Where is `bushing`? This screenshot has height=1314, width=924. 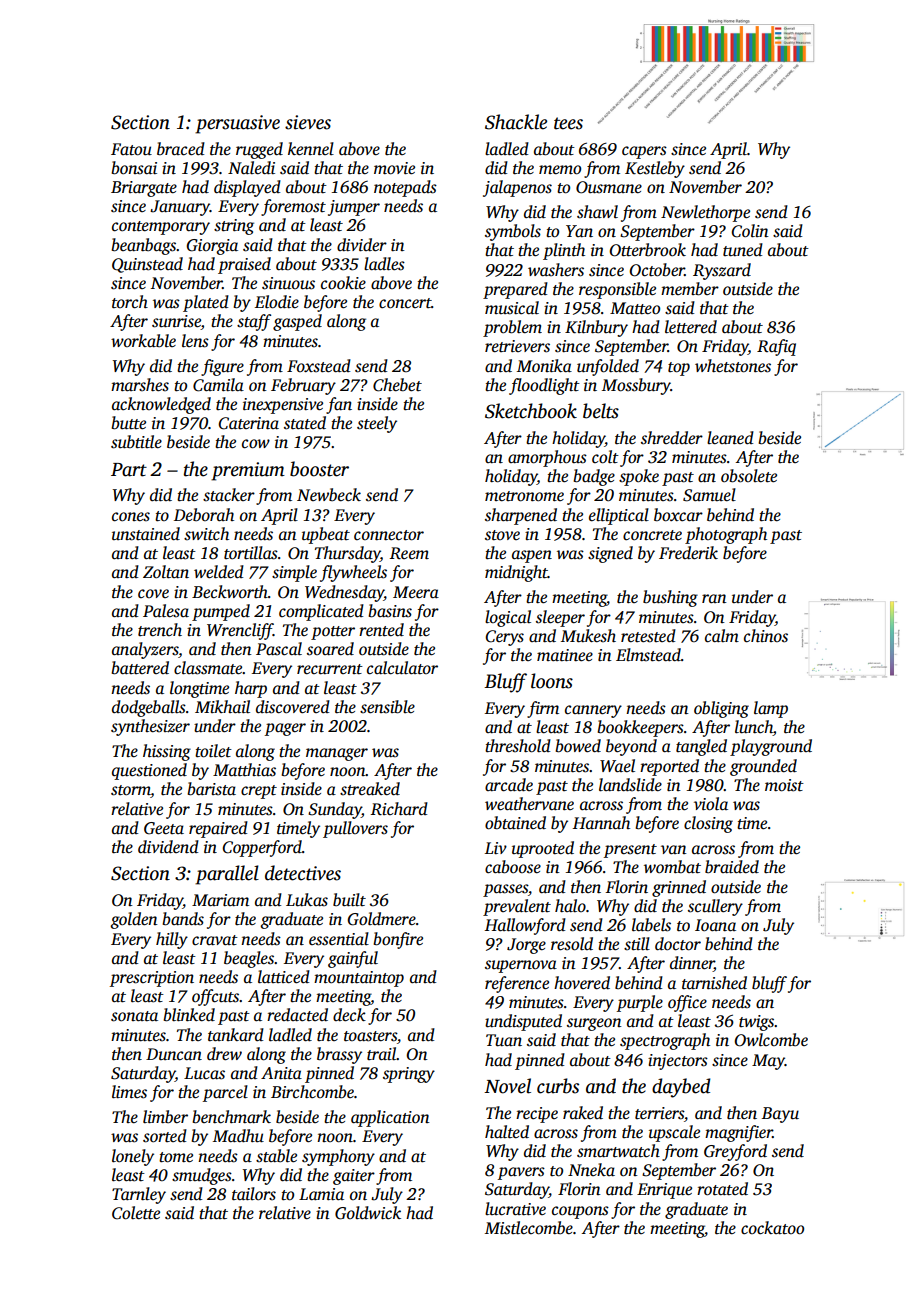
bushing is located at coordinates (670, 598).
